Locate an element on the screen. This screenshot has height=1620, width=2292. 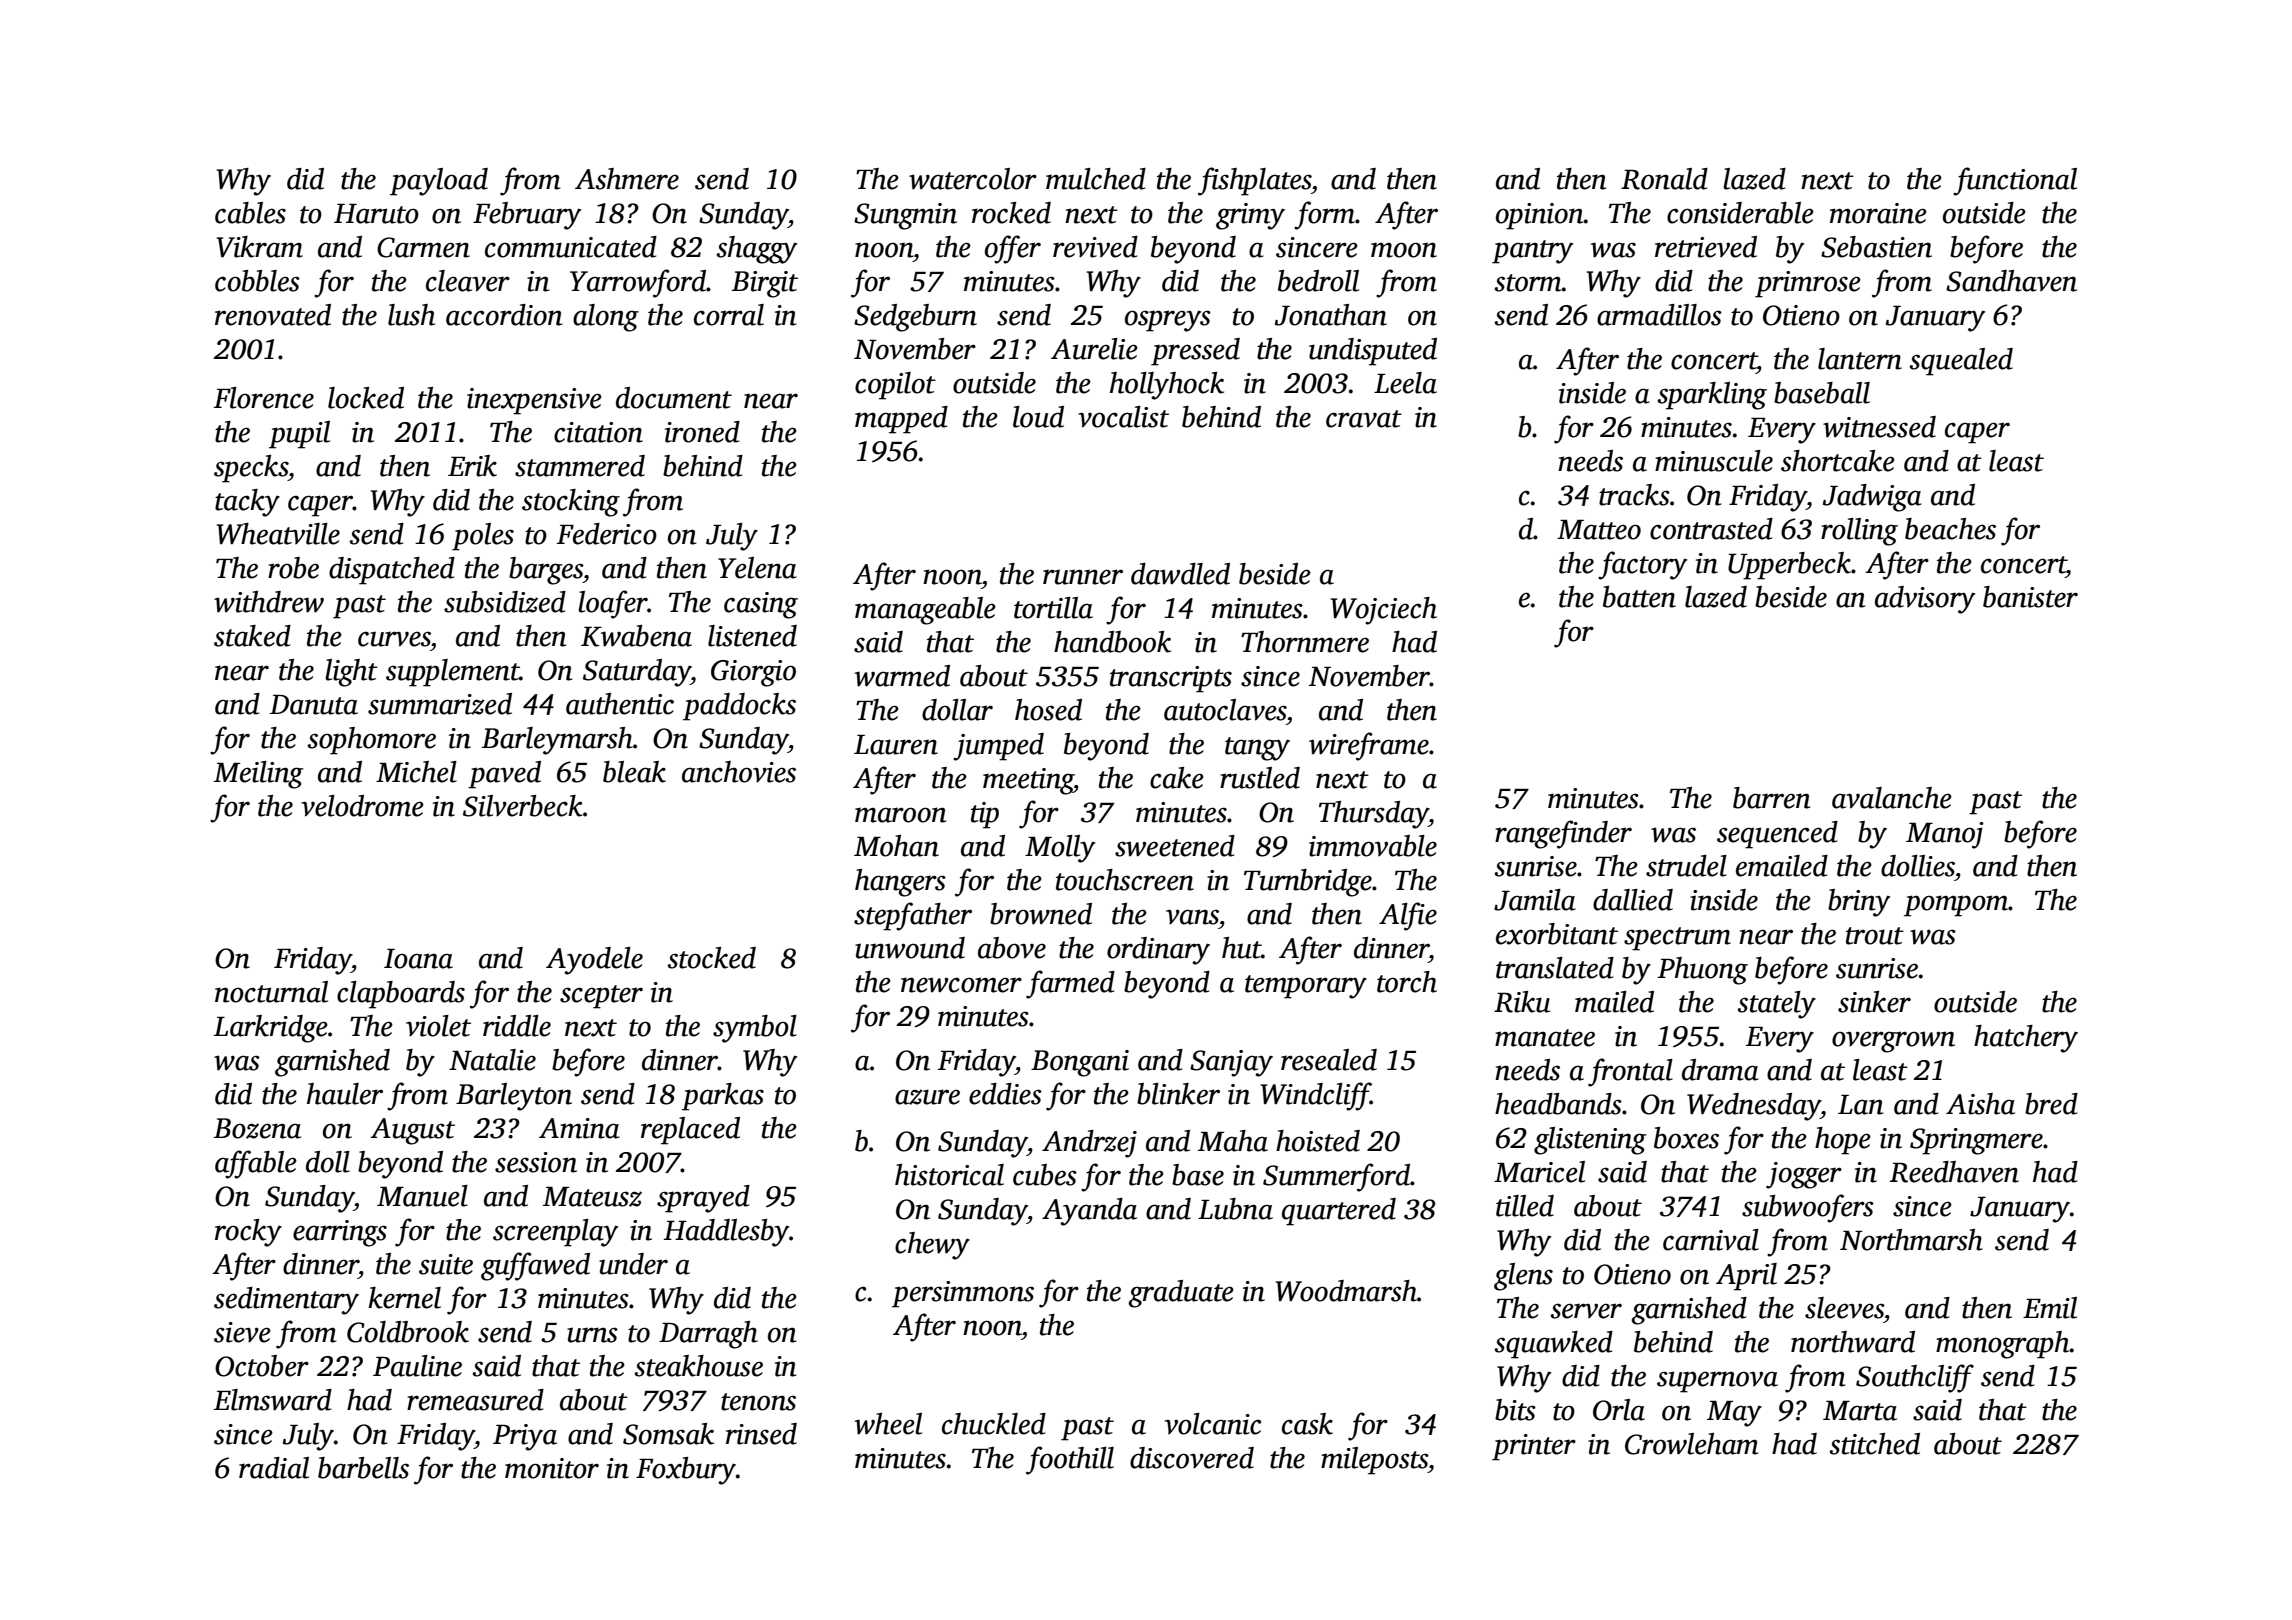
offer is located at coordinates (1013, 249).
